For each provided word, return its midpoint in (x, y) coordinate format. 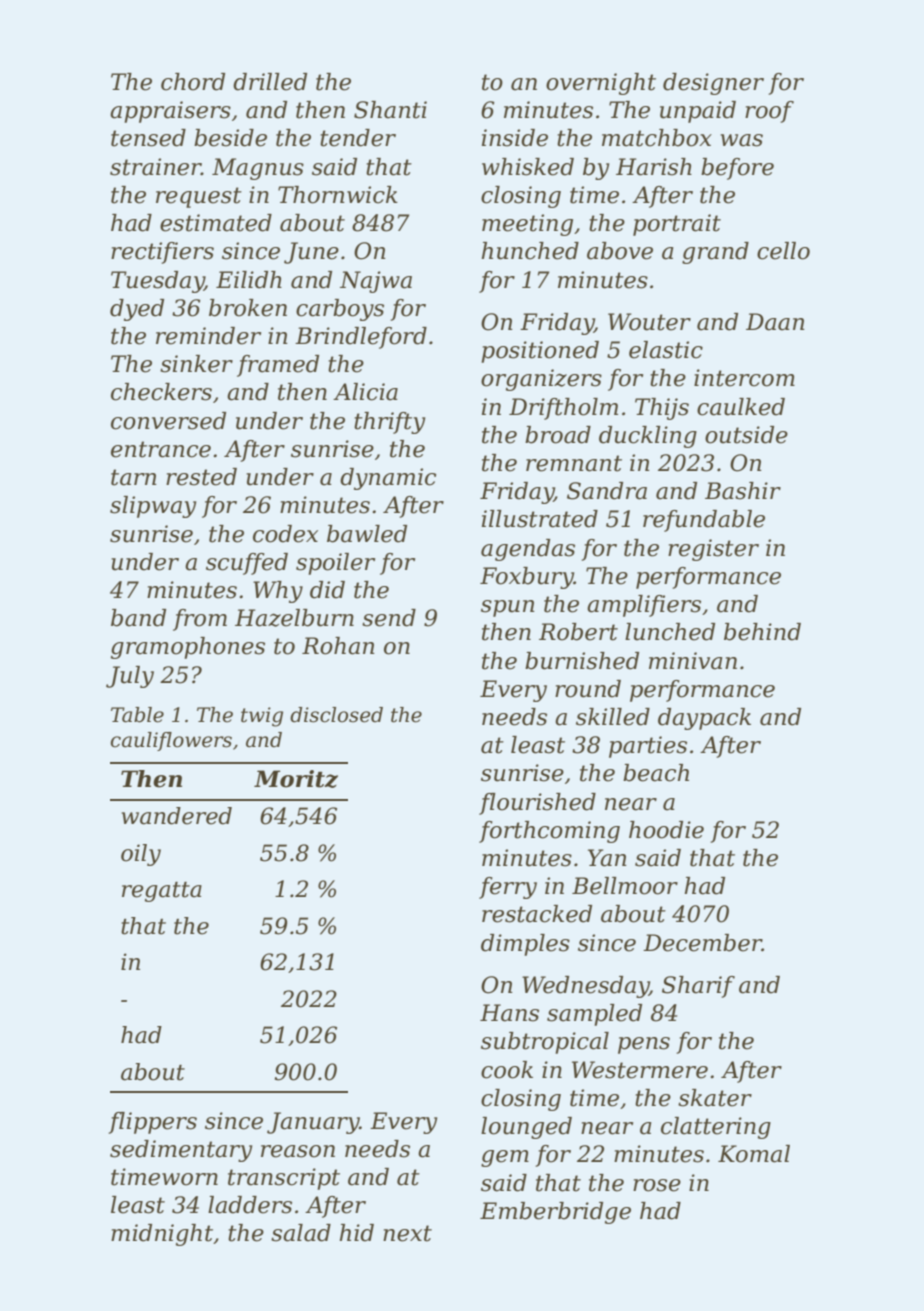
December (702, 943)
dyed (137, 310)
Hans (509, 1013)
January (313, 1123)
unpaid (698, 112)
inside (515, 138)
